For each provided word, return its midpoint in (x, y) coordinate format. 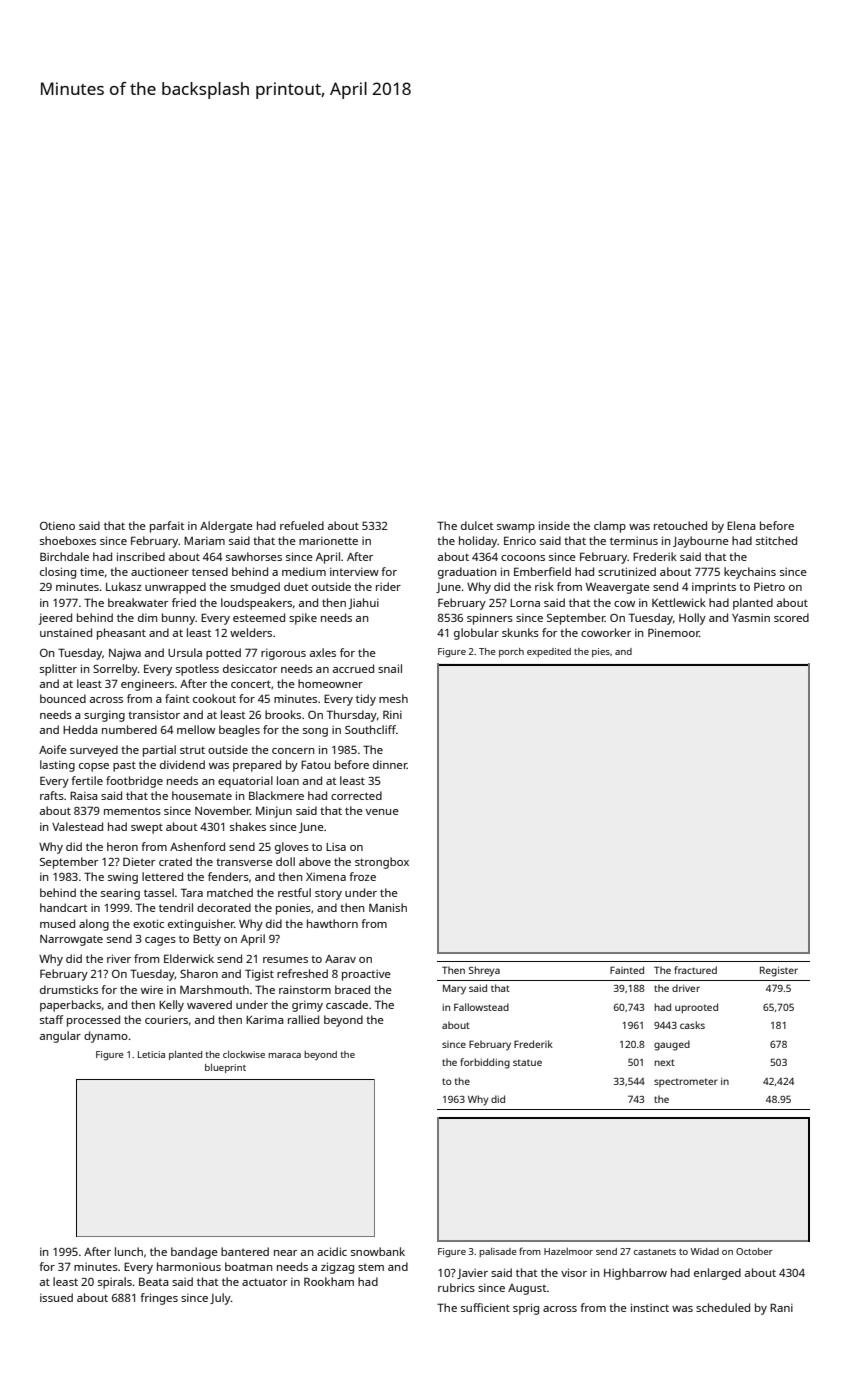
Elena (741, 525)
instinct (650, 1307)
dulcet (477, 525)
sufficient (485, 1307)
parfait (167, 527)
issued (56, 1297)
